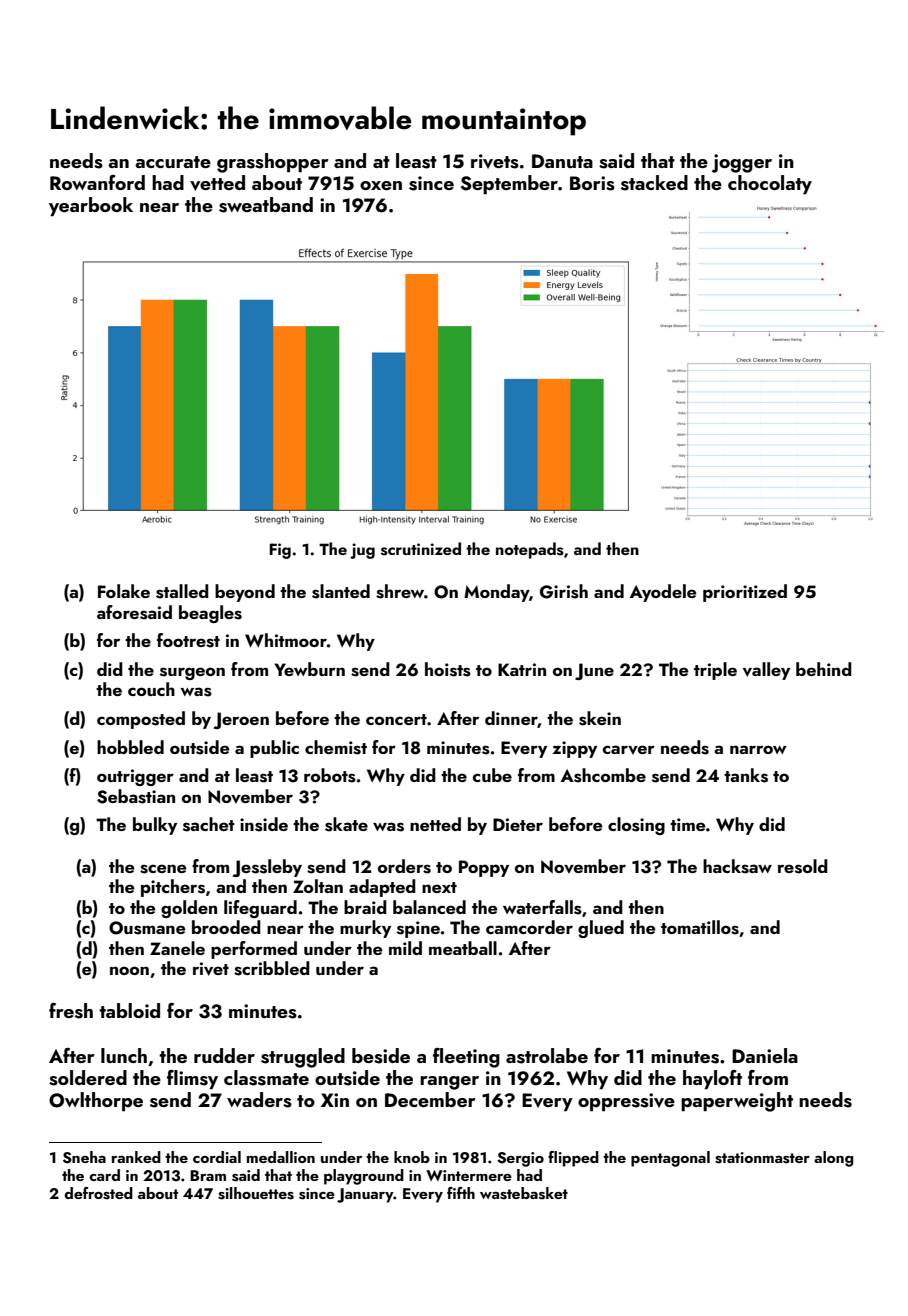 This page has height=1316, width=908. I want to click on beyond, so click(245, 593).
